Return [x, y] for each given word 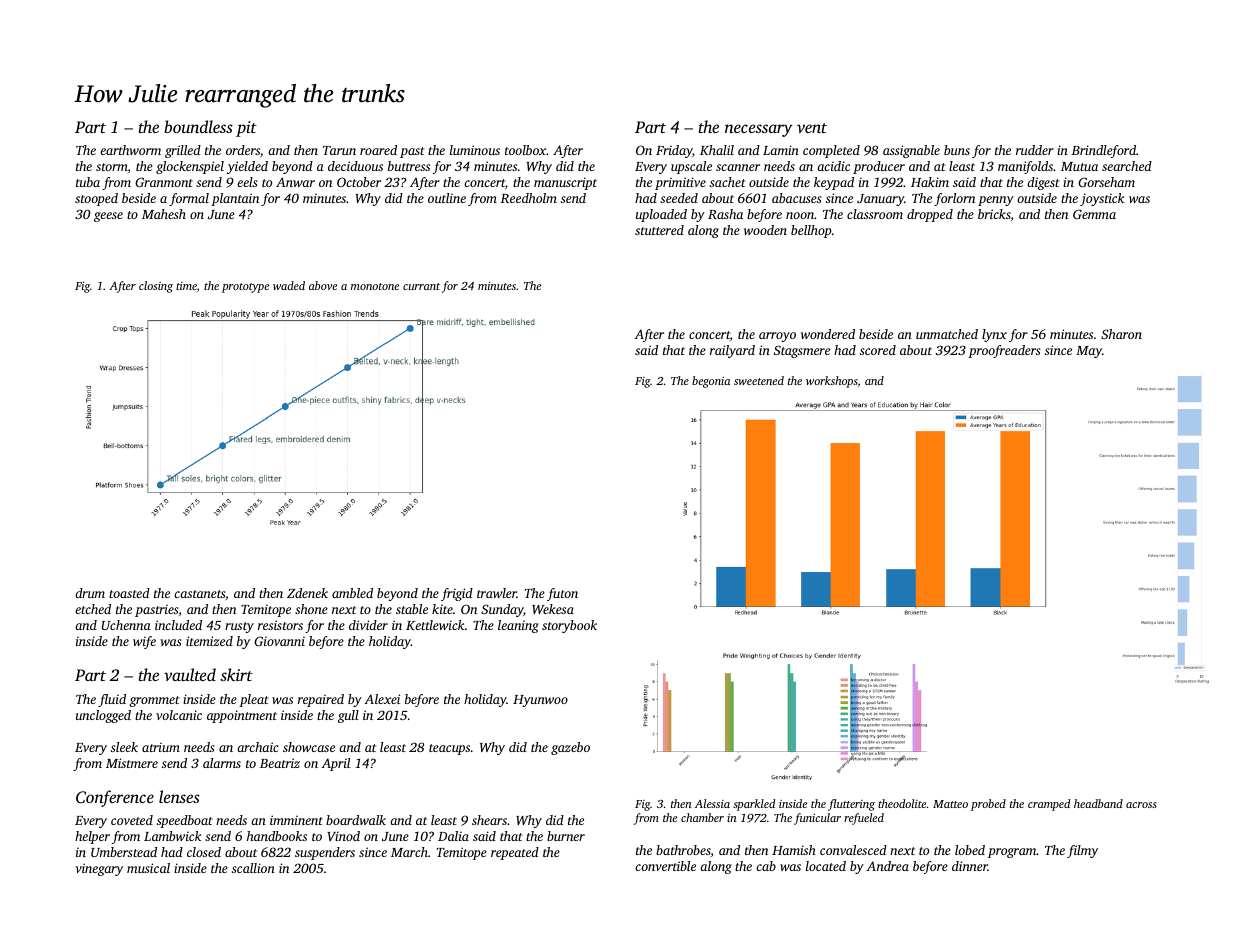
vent [812, 128]
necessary [758, 130]
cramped [1049, 805]
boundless [198, 126]
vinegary [99, 869]
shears [489, 820]
